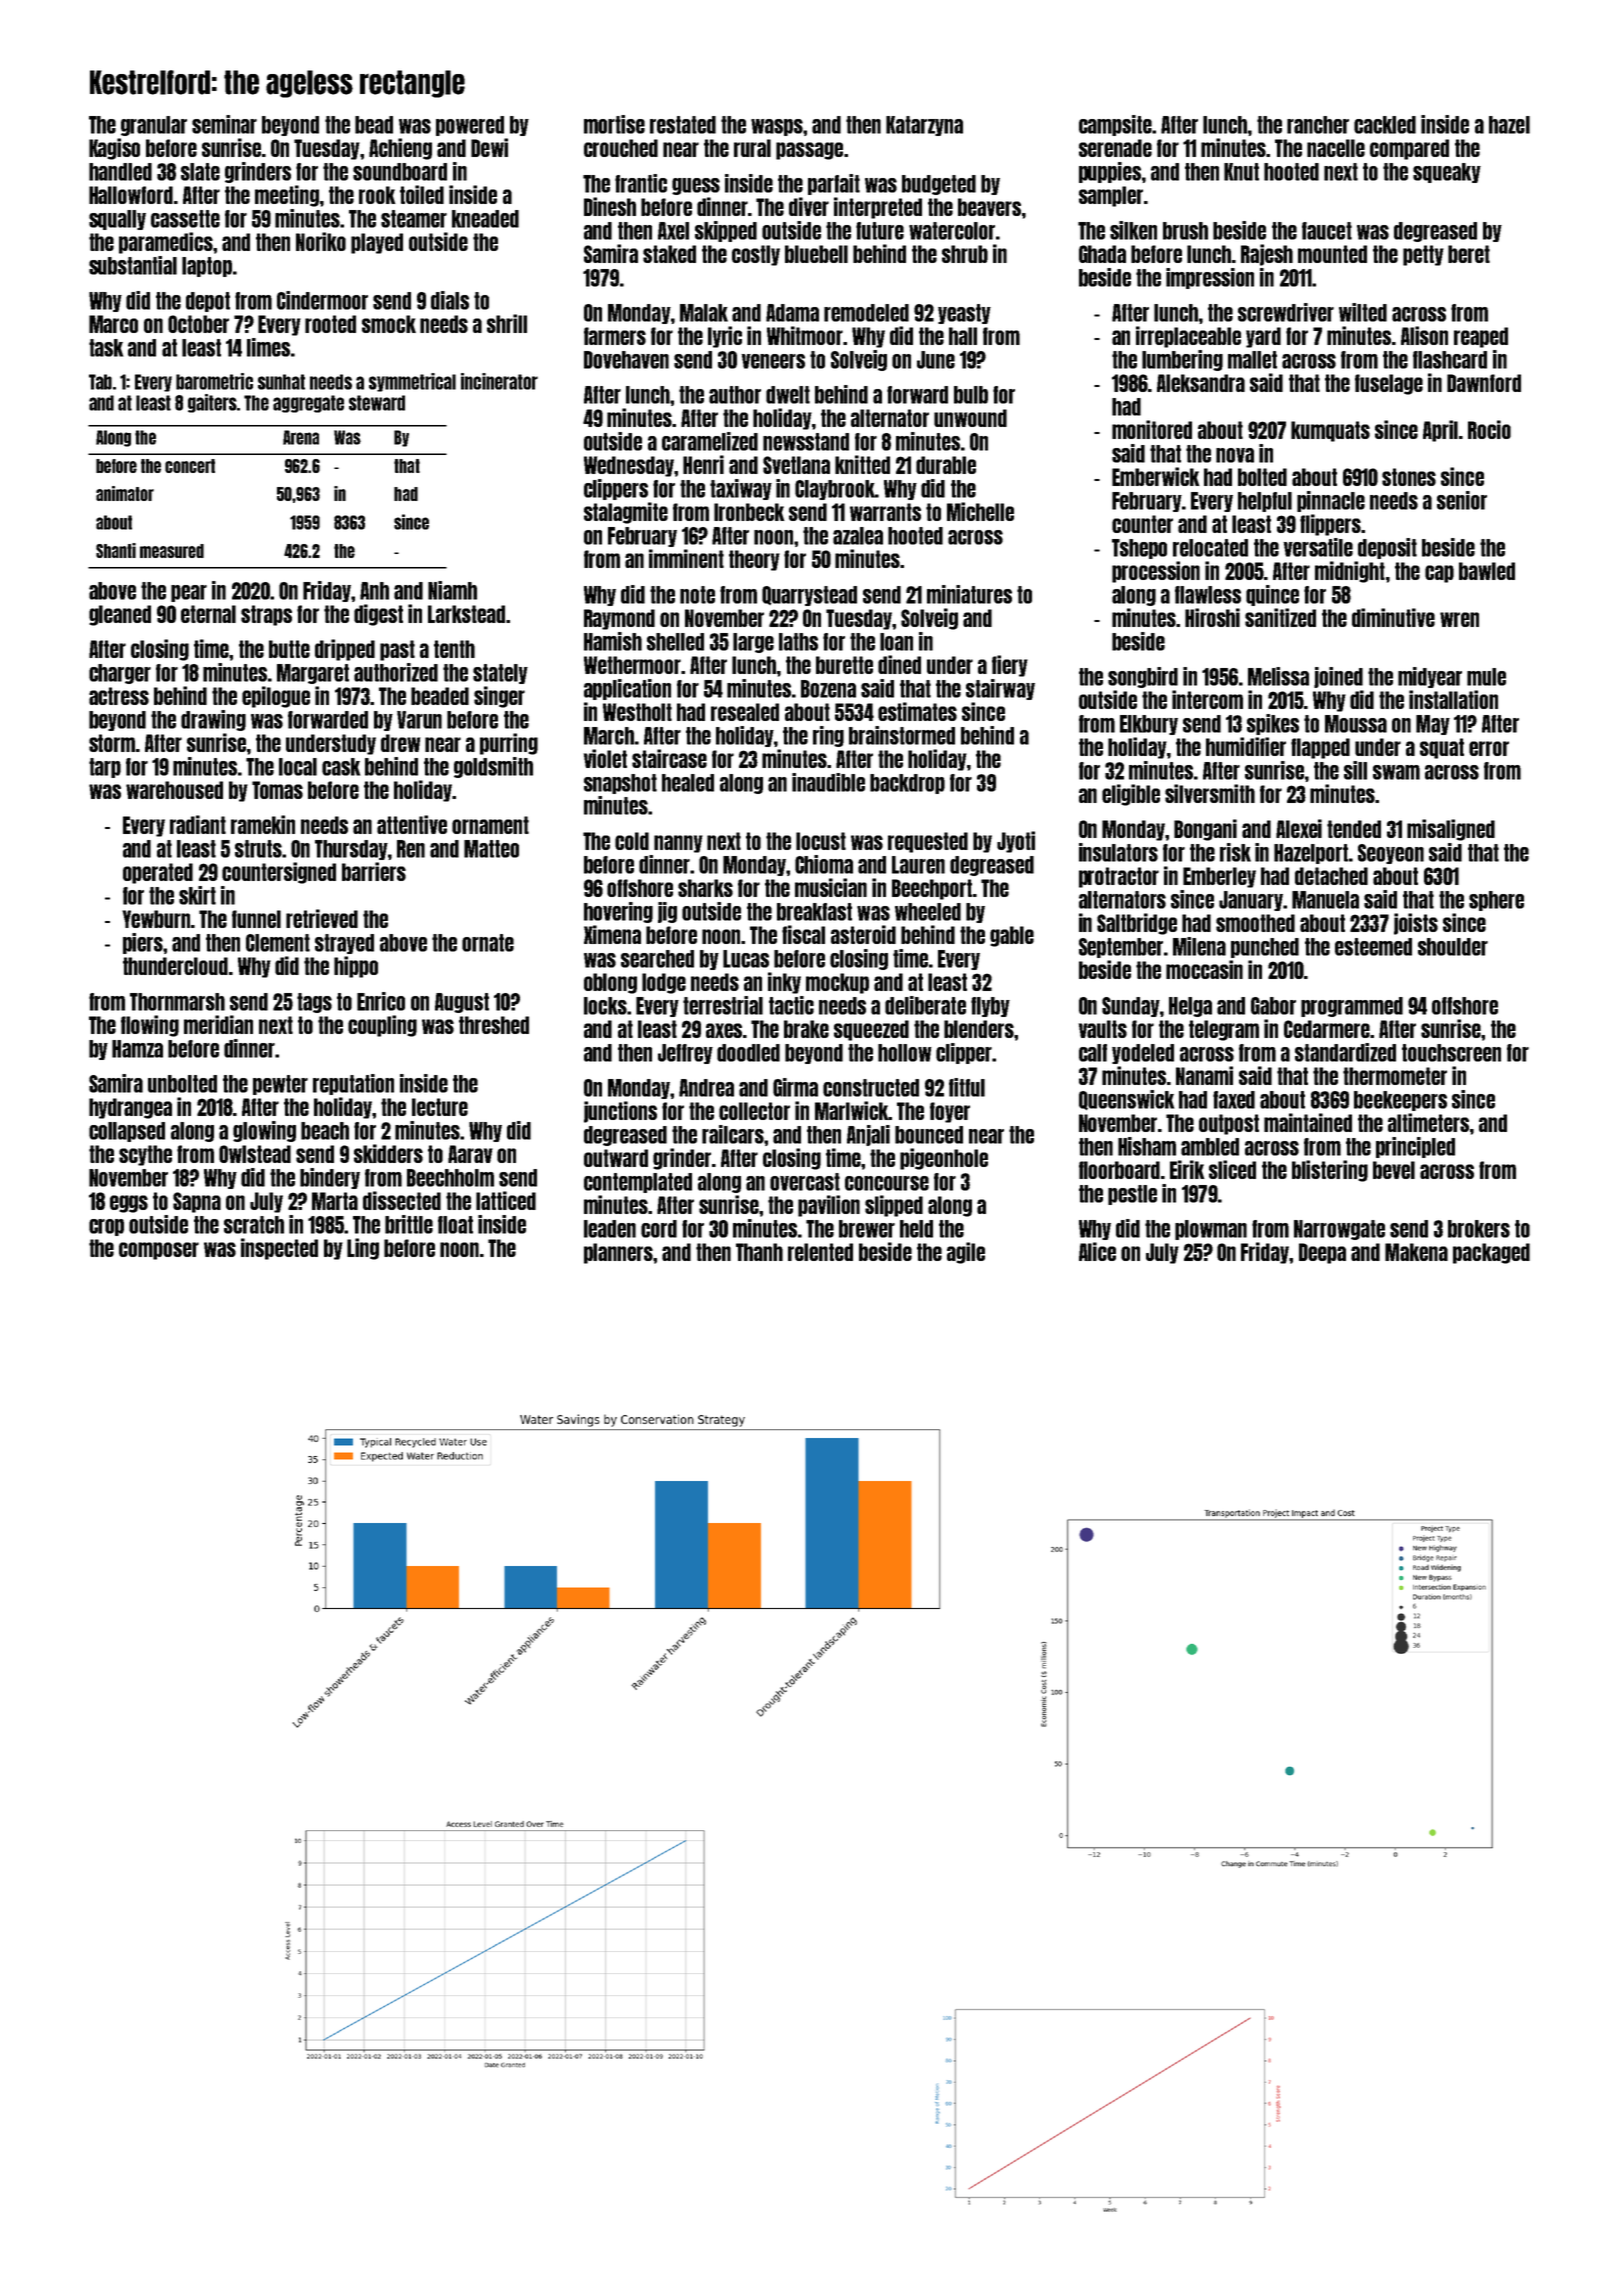 This image has height=2292, width=1620. I want to click on Makena, so click(1416, 1252).
